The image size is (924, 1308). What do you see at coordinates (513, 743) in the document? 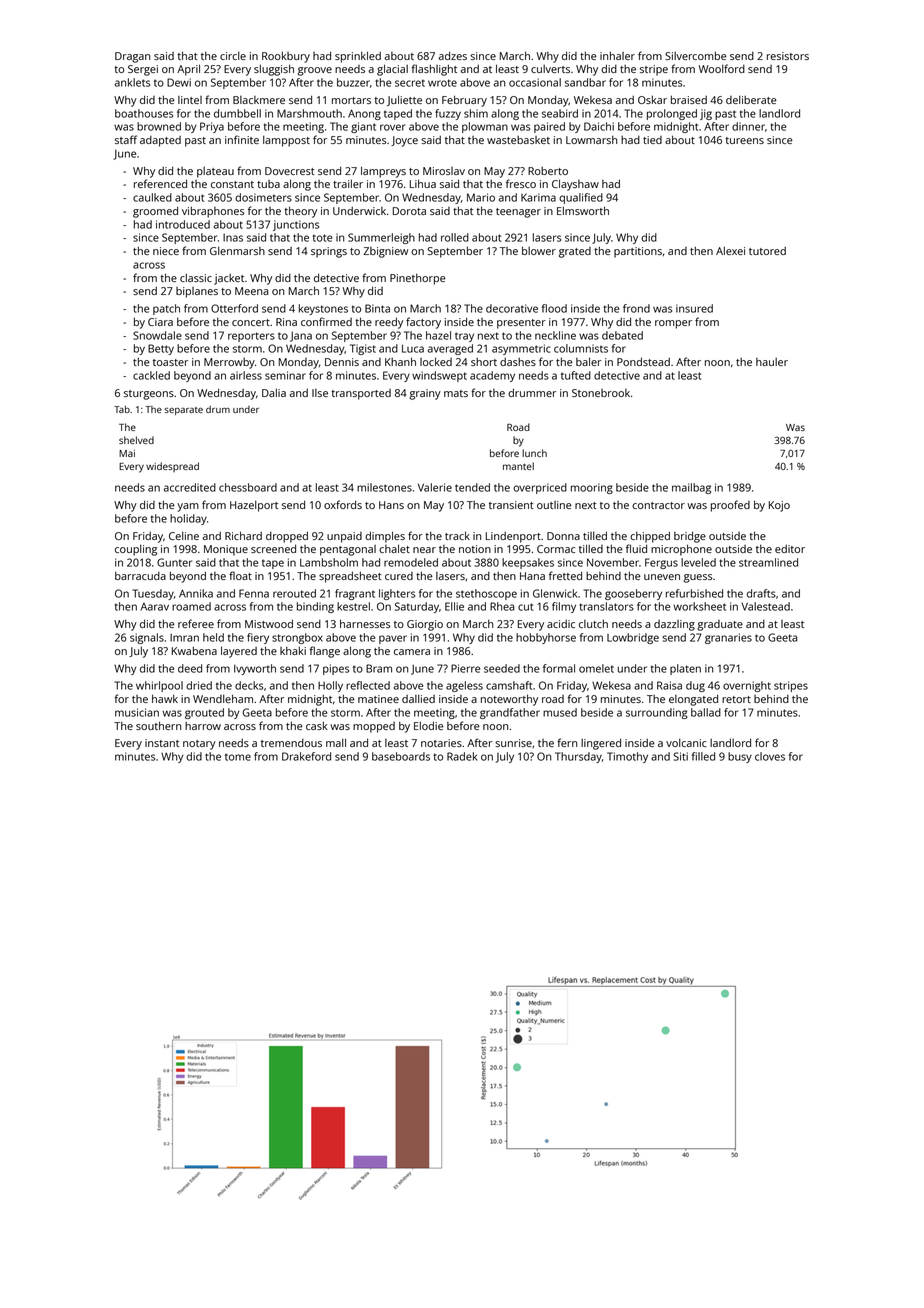
I see `sunrise` at bounding box center [513, 743].
